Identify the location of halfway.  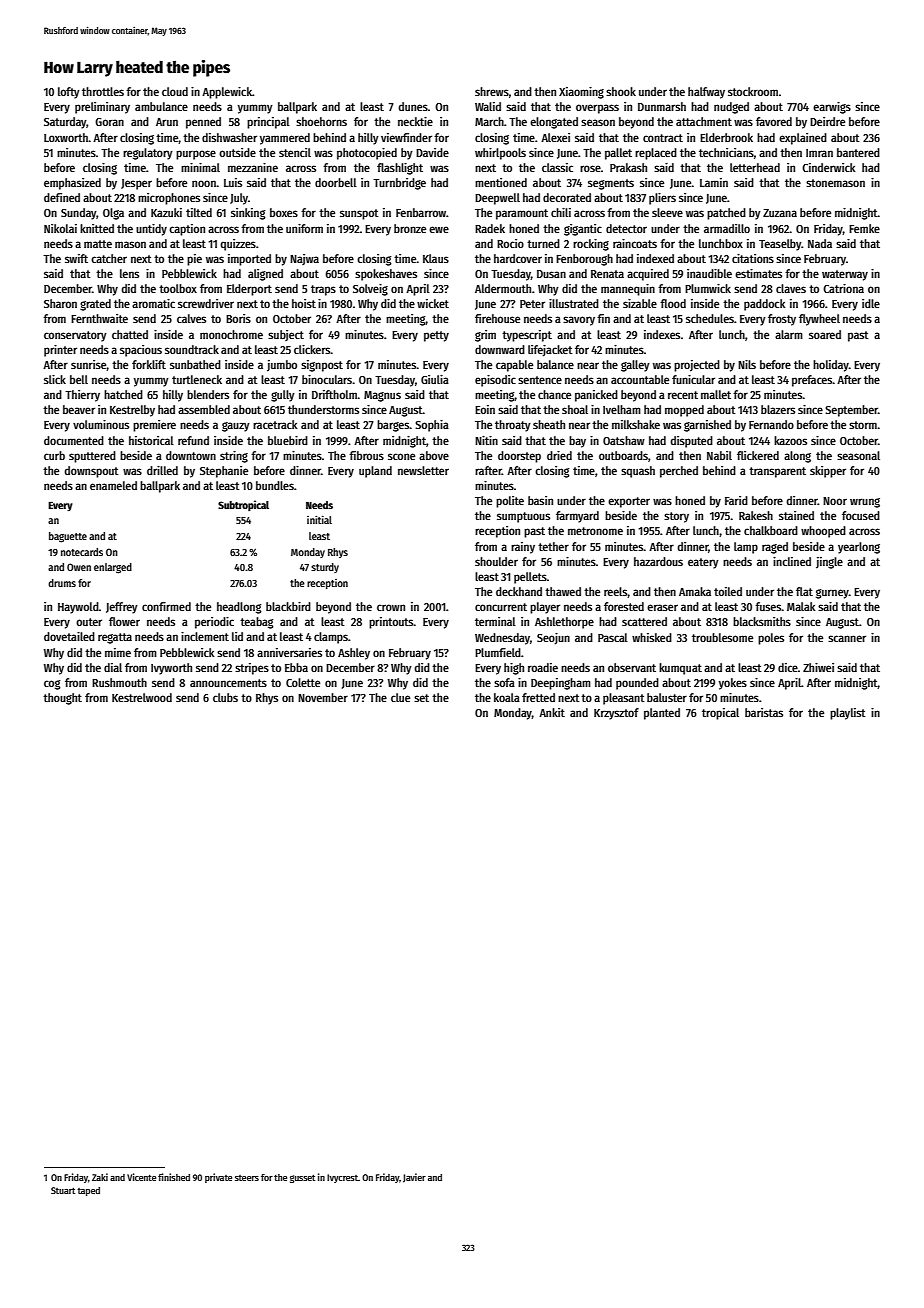
(706, 93).
